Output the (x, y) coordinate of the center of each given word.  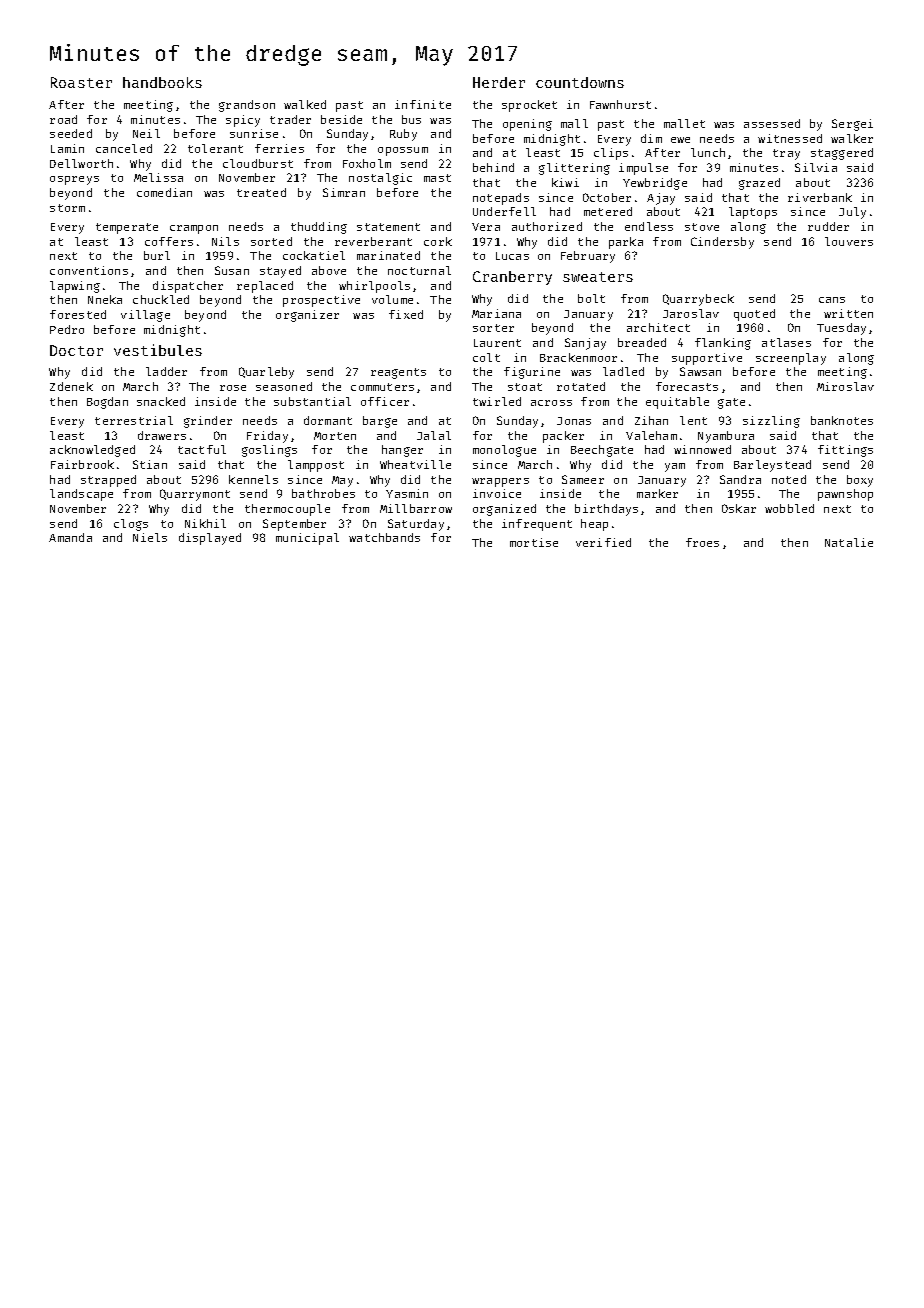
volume (392, 299)
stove (702, 227)
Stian (150, 464)
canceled (124, 148)
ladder (166, 371)
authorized (547, 226)
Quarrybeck (698, 300)
